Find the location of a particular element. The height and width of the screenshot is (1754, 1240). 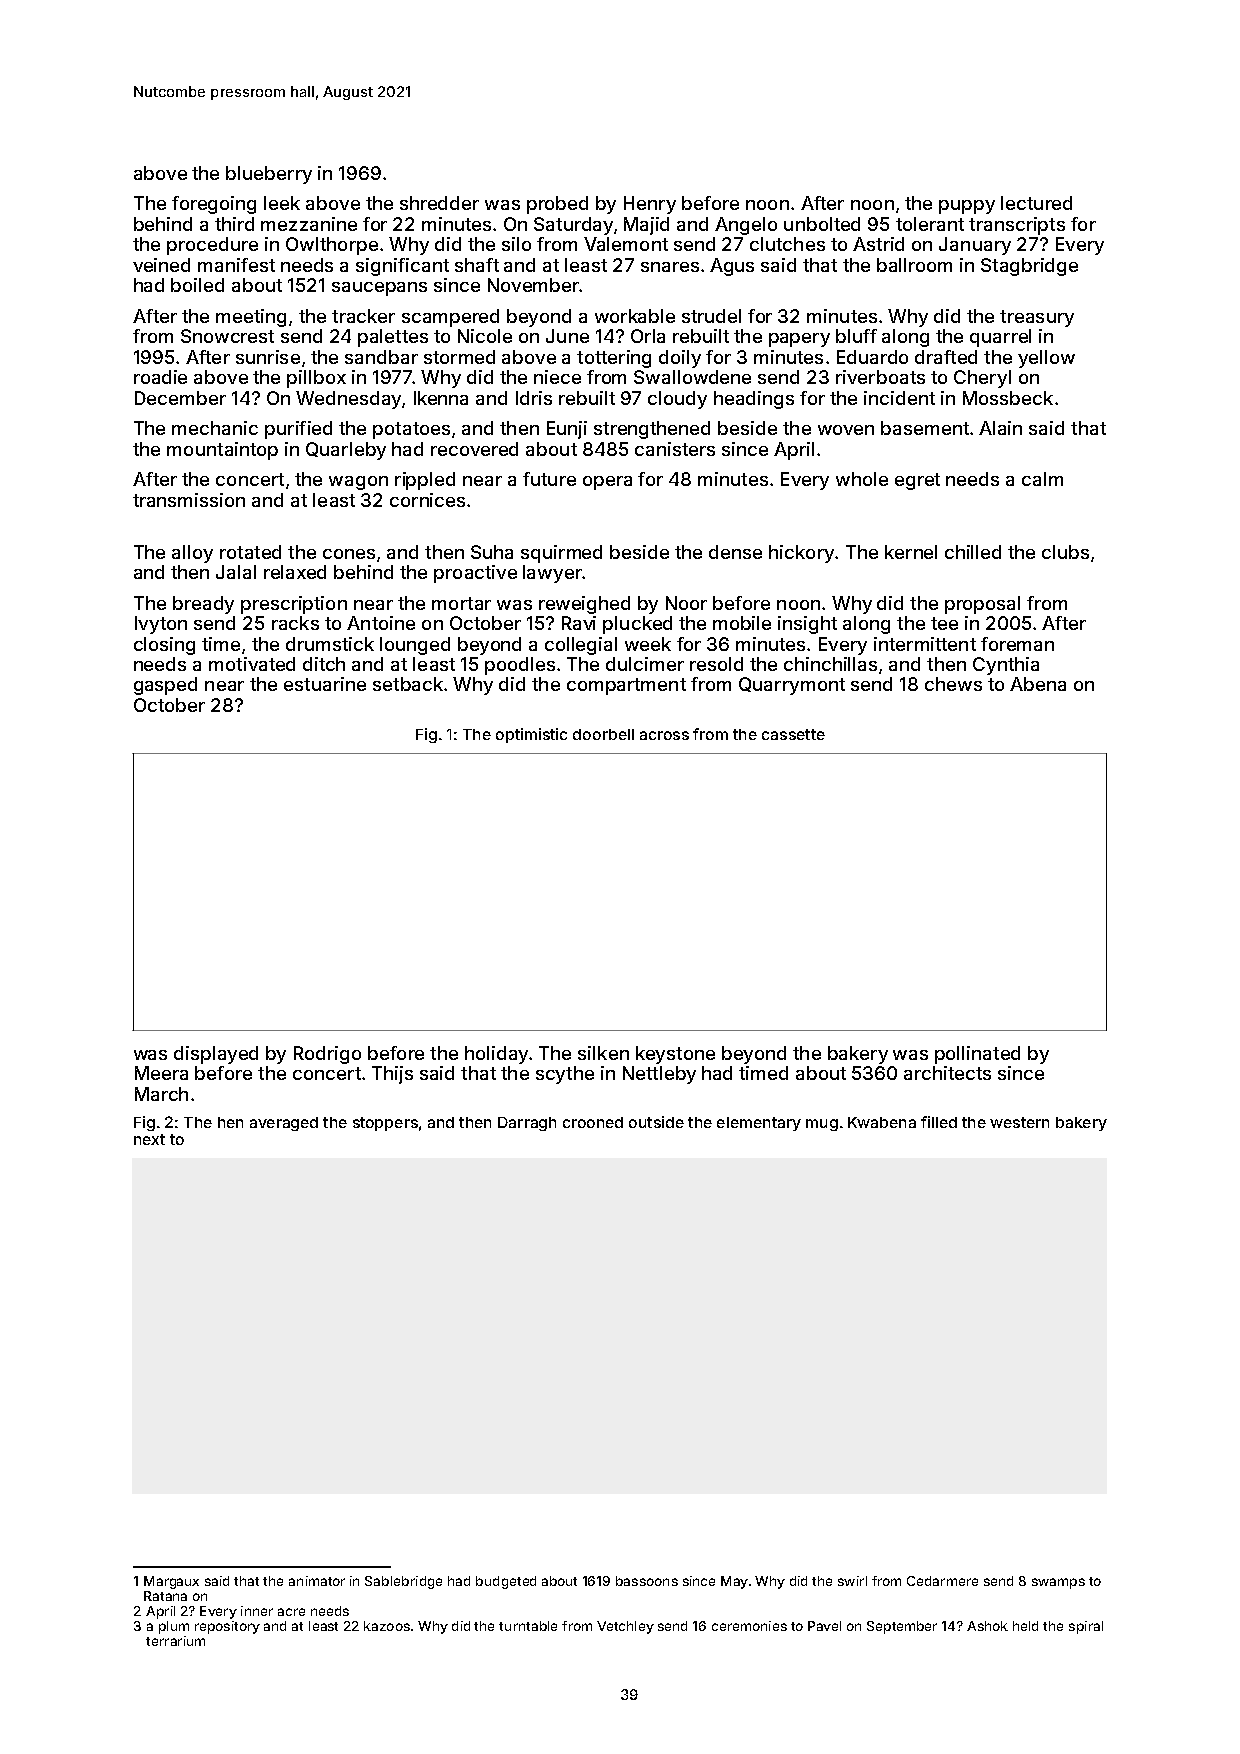

displayed is located at coordinates (216, 1055).
